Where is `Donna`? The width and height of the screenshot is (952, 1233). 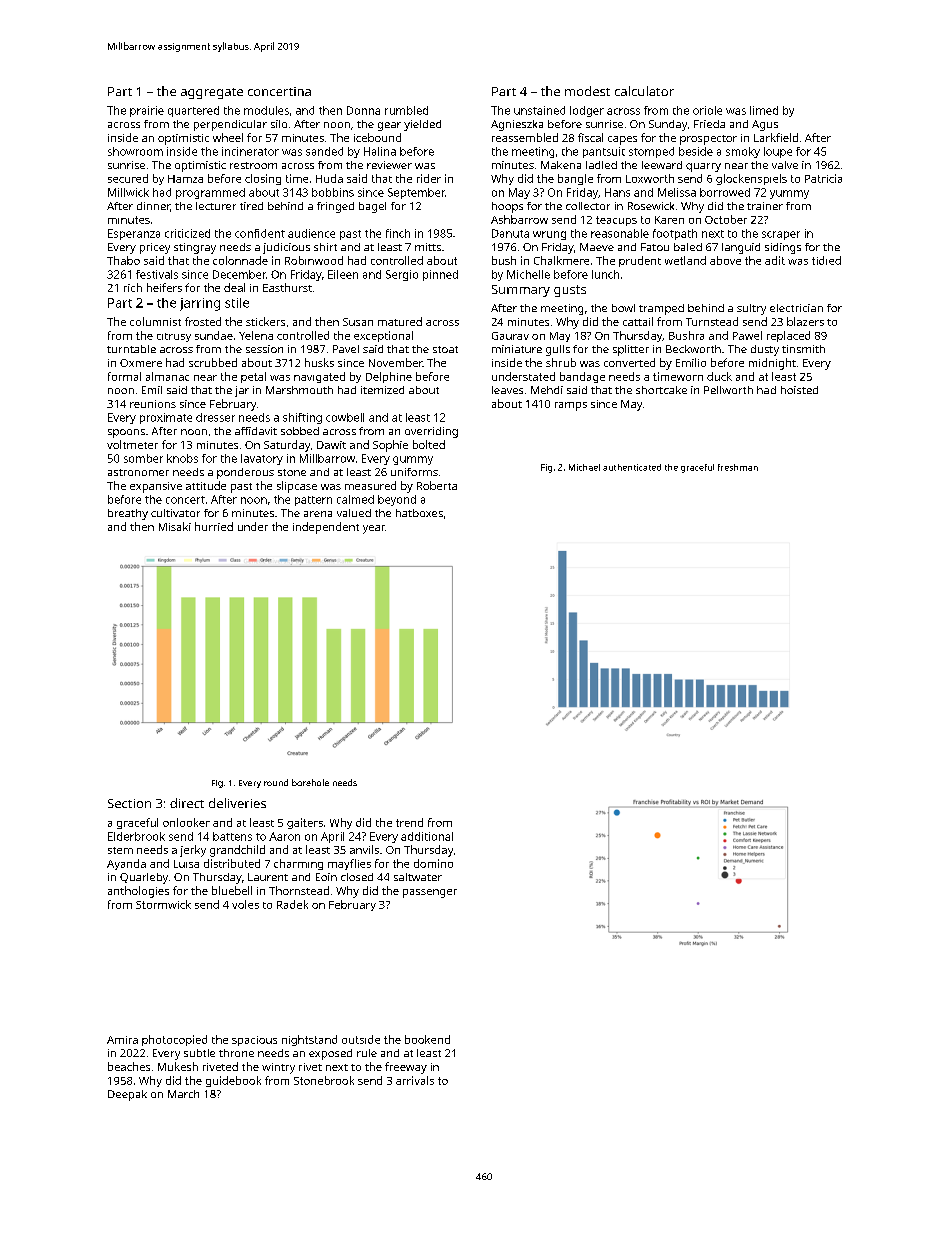
Donna is located at coordinates (363, 110).
